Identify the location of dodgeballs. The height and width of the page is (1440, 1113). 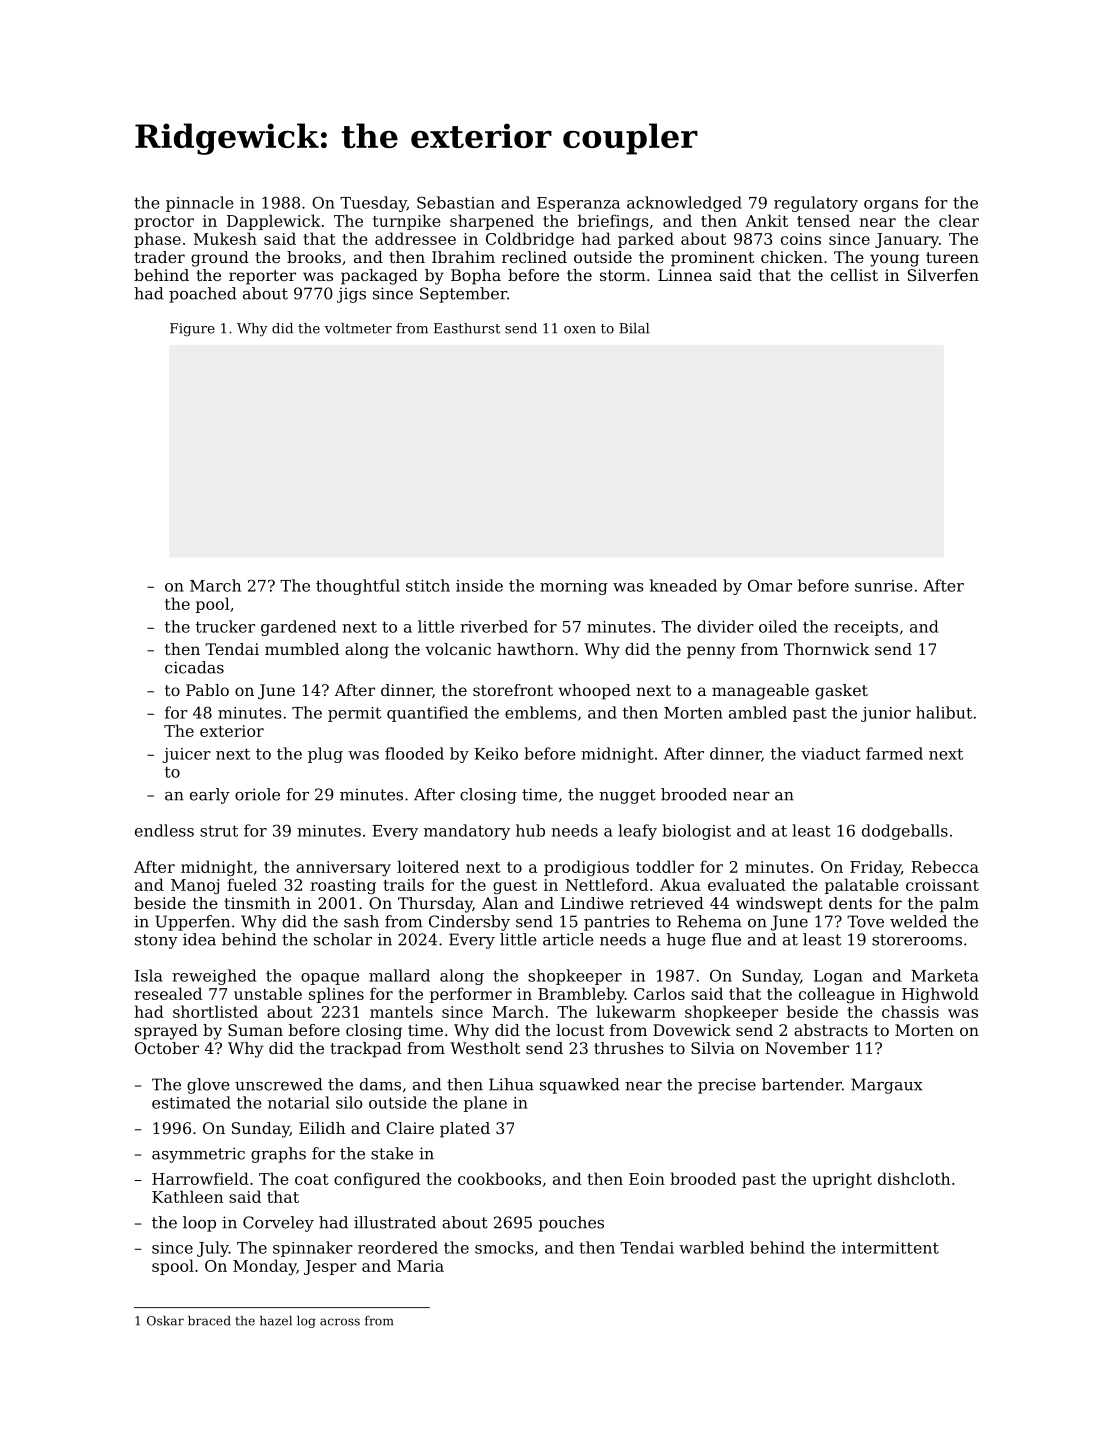
(905, 832).
